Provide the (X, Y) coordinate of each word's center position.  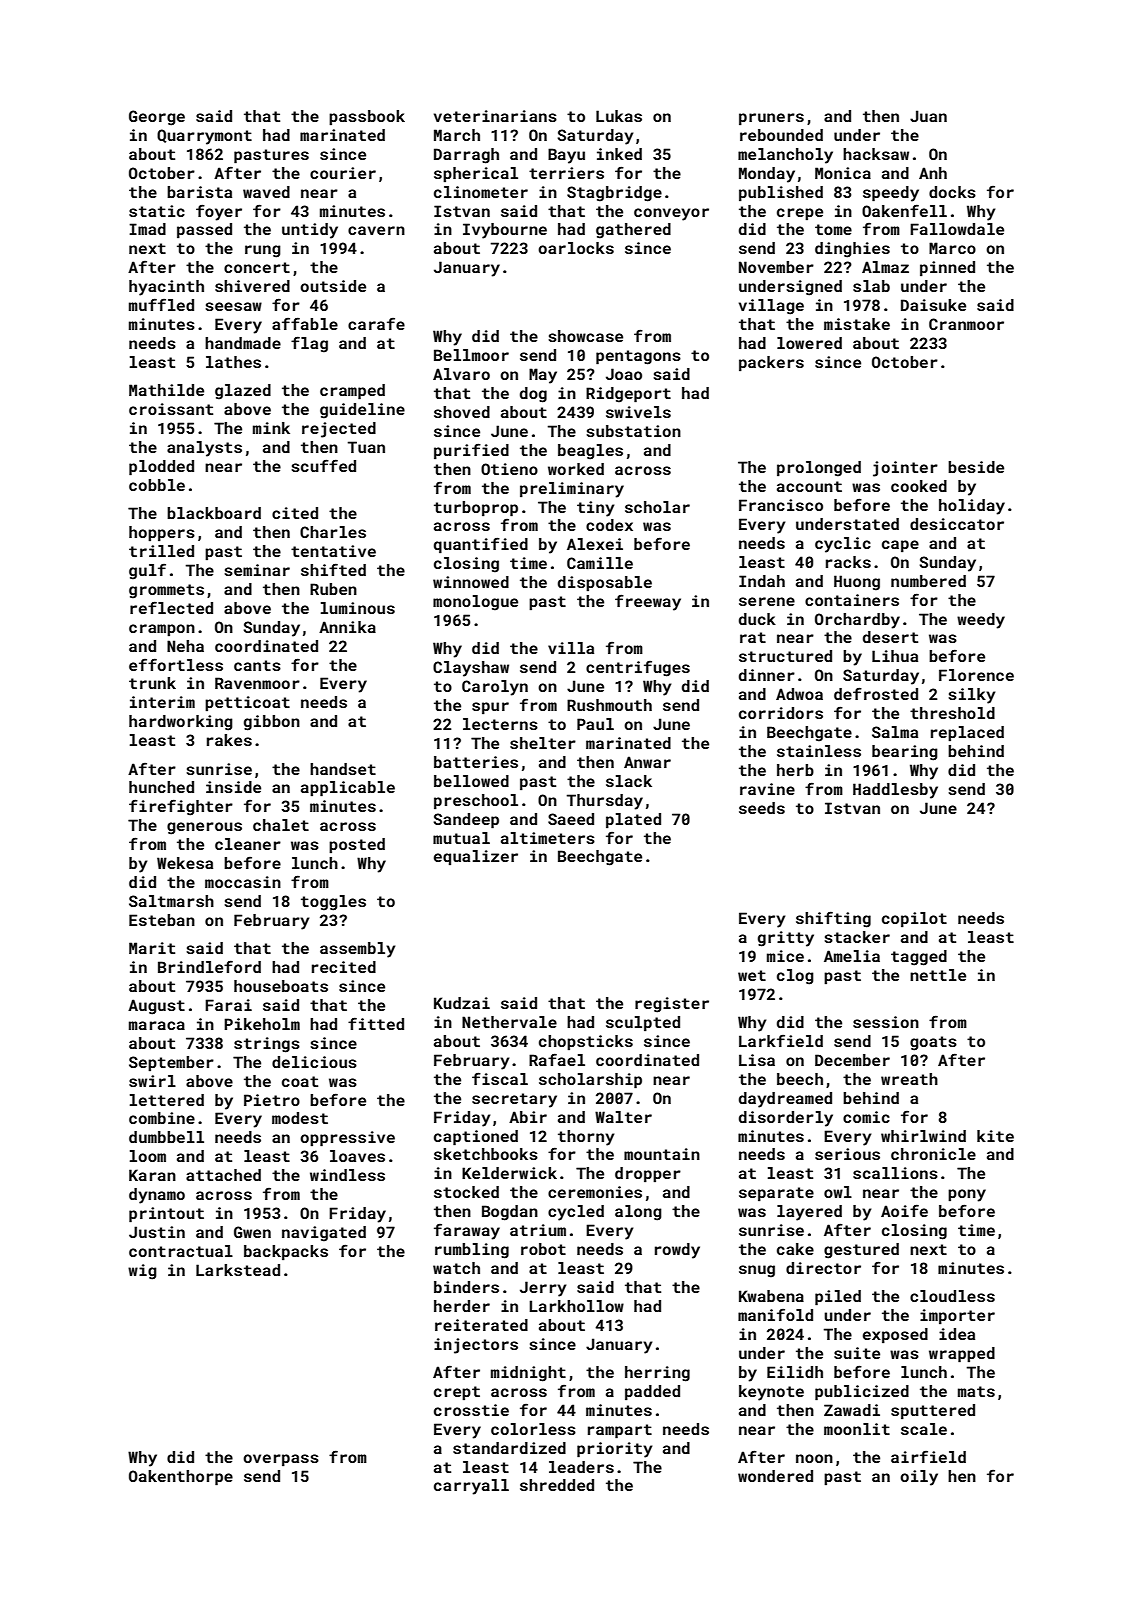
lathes (233, 362)
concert (257, 267)
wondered (775, 1476)
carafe (376, 323)
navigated (324, 1234)
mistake (857, 324)
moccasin (243, 882)
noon (814, 1458)
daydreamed (785, 1100)
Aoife (904, 1210)
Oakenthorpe (181, 1478)
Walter (623, 1117)
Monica (843, 173)
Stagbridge (614, 194)
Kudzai (462, 1003)
